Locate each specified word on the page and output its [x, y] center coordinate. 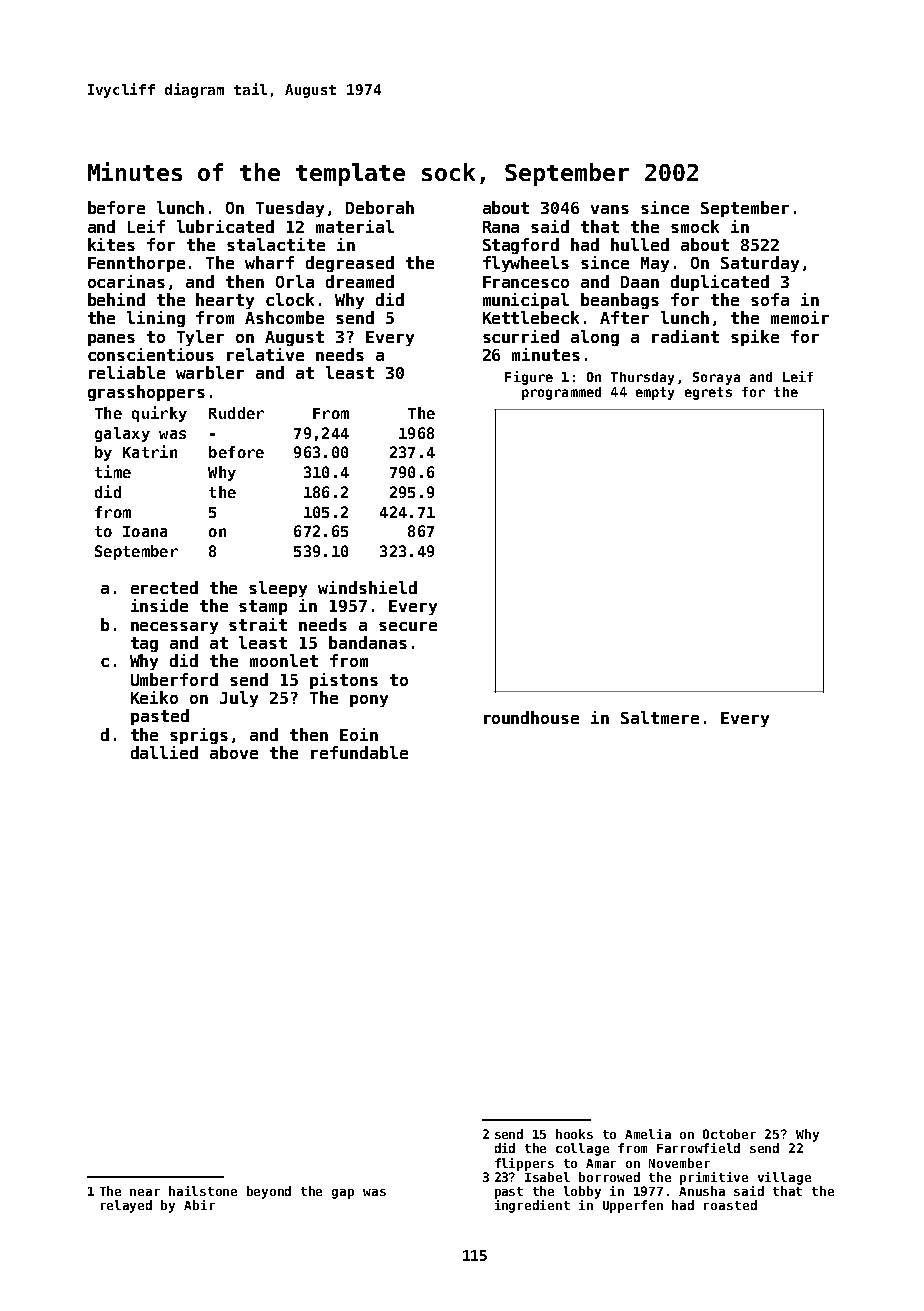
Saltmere [660, 717]
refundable [359, 752]
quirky [159, 414]
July [239, 699]
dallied [164, 752]
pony [369, 701]
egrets [708, 393]
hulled [640, 244]
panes [111, 340]
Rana [501, 227]
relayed [126, 1206]
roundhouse [531, 717]
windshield [367, 587]
